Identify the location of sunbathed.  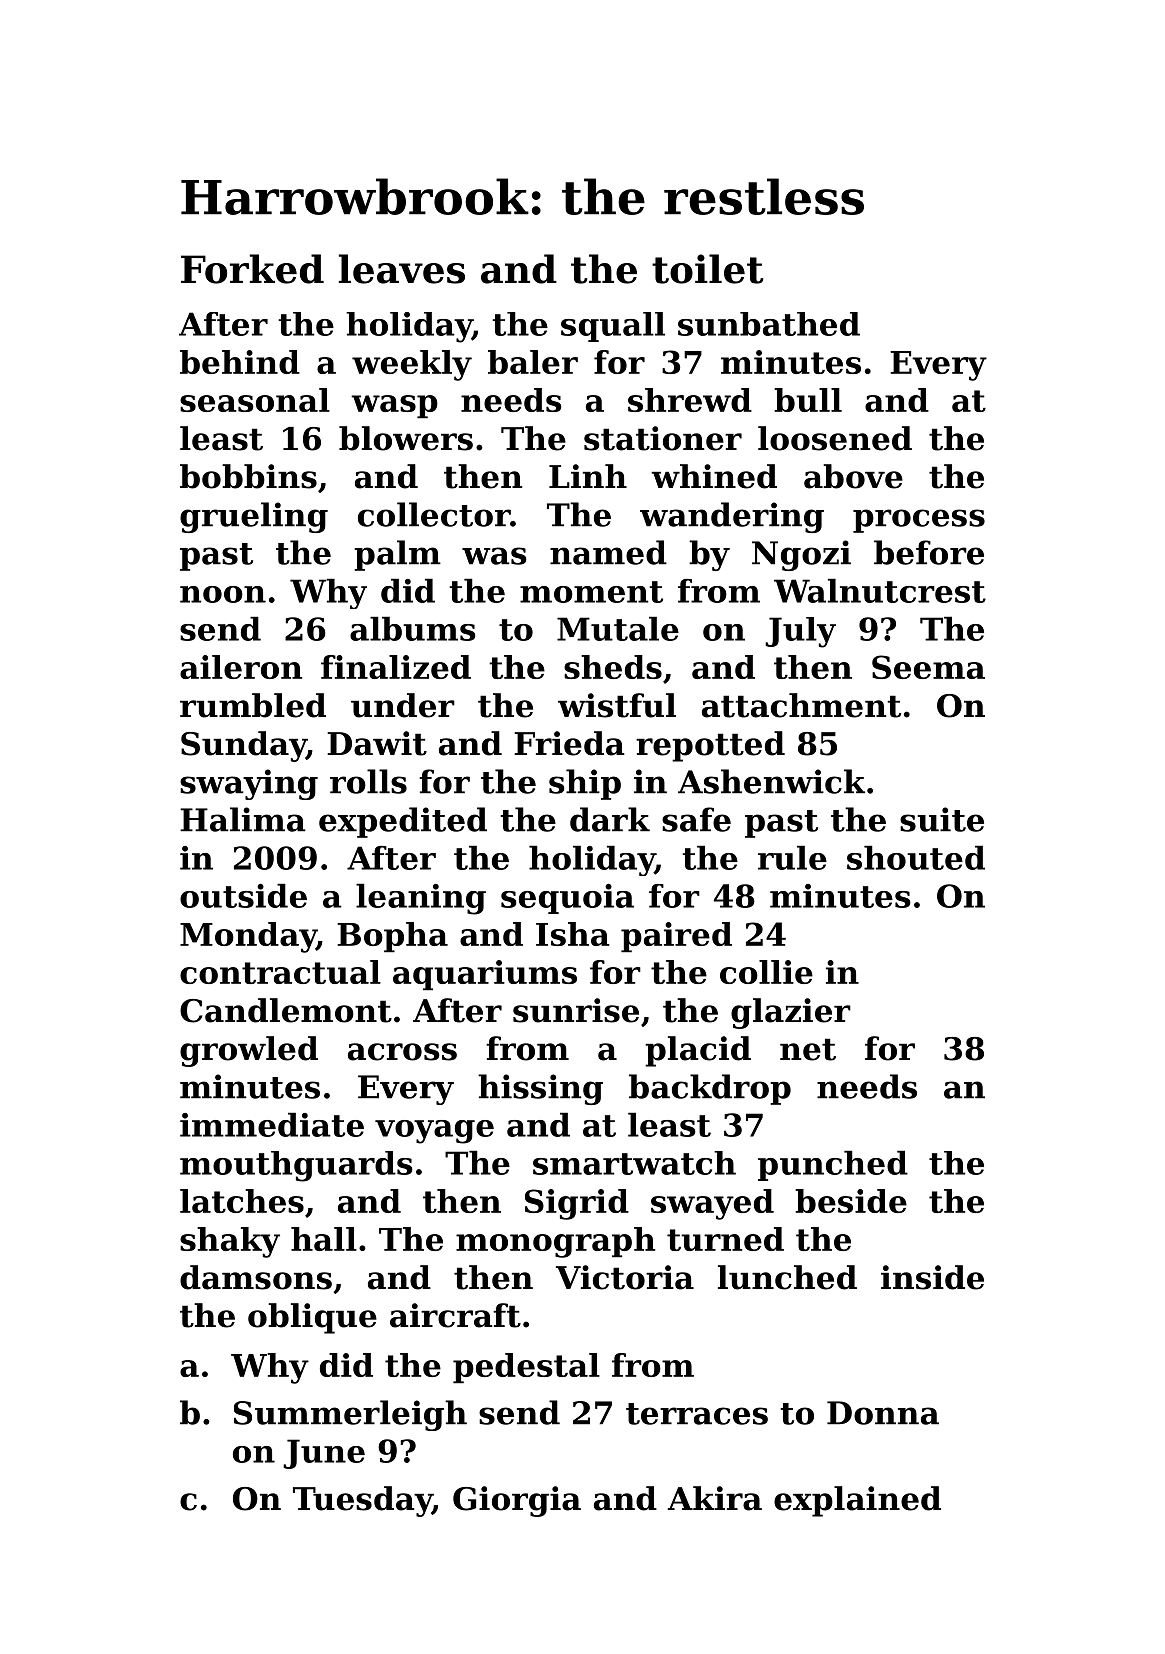
(769, 324).
